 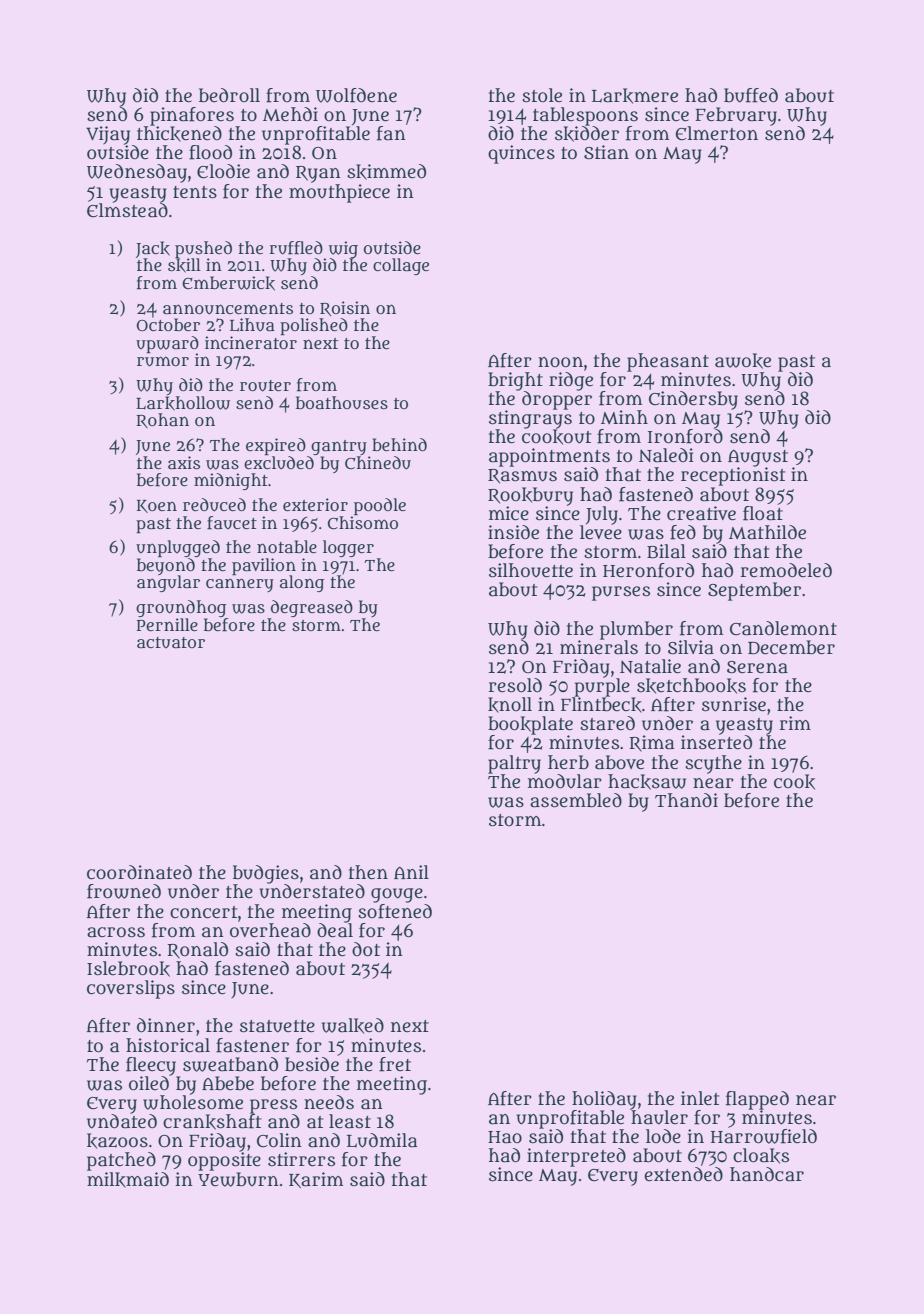 What do you see at coordinates (171, 643) in the screenshot?
I see `actuator` at bounding box center [171, 643].
